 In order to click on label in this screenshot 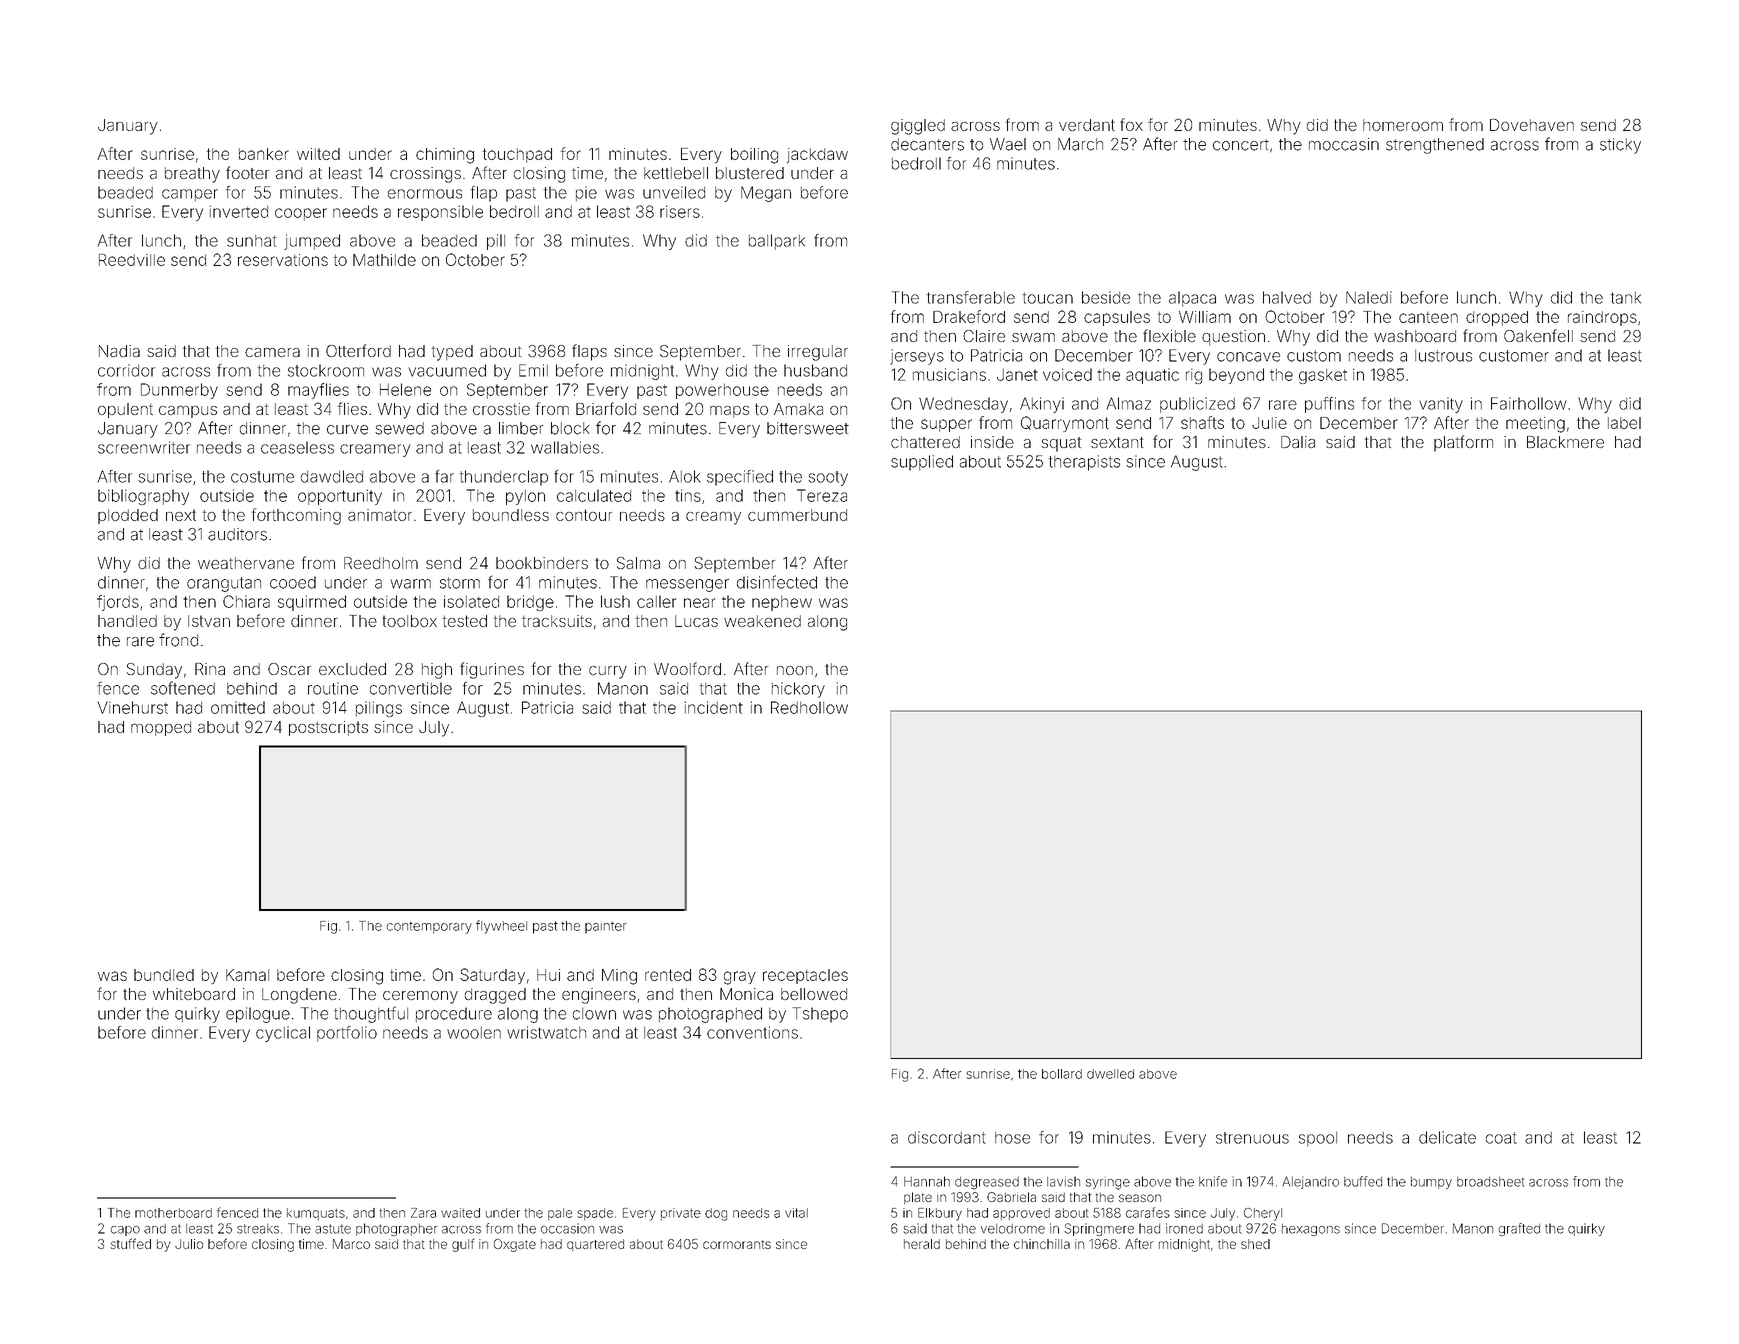, I will do `click(1624, 423)`.
